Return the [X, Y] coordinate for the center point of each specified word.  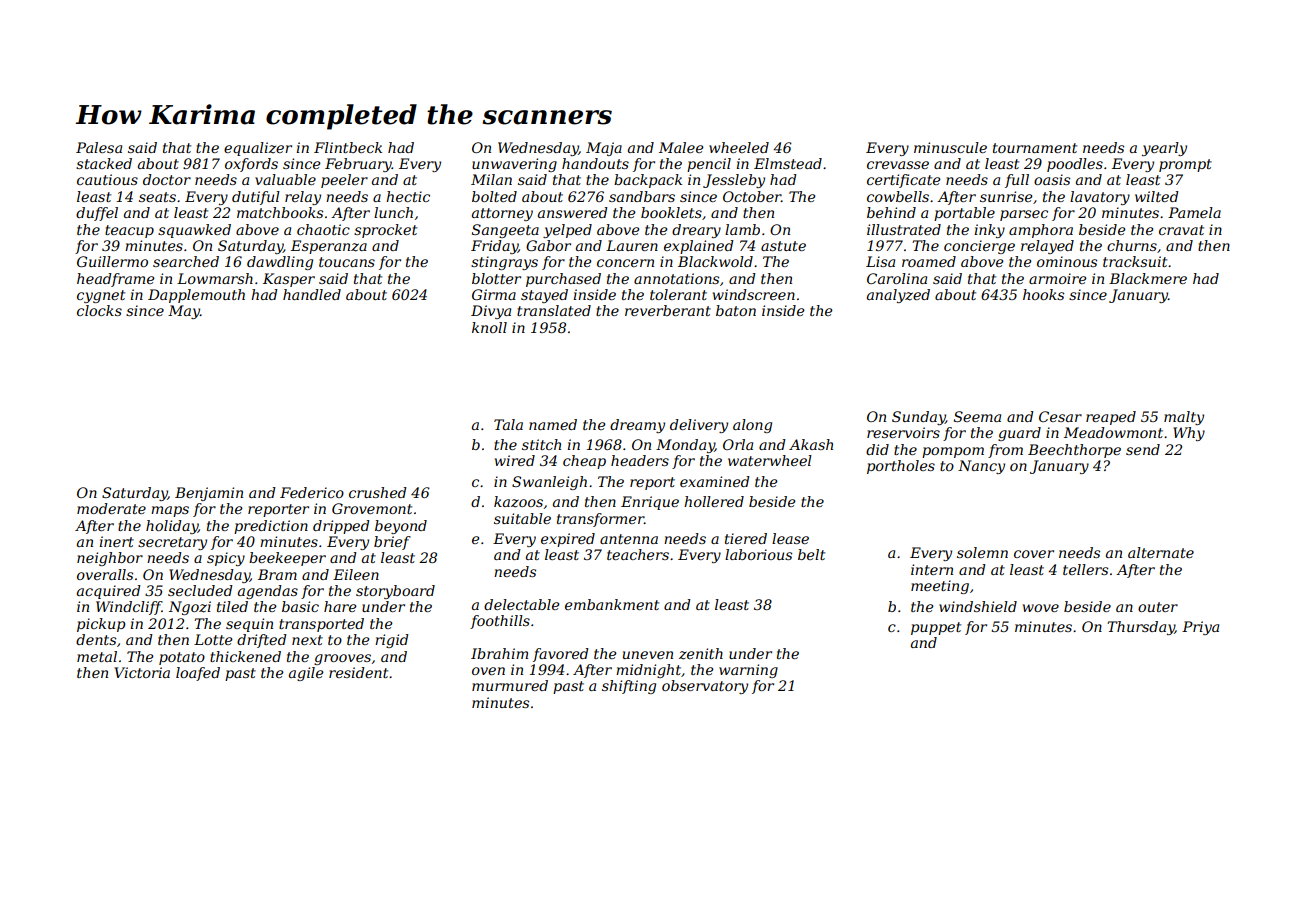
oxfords [251, 165]
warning [748, 671]
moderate [111, 508]
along [752, 426]
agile [306, 674]
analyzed [898, 296]
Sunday [918, 418]
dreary [696, 231]
